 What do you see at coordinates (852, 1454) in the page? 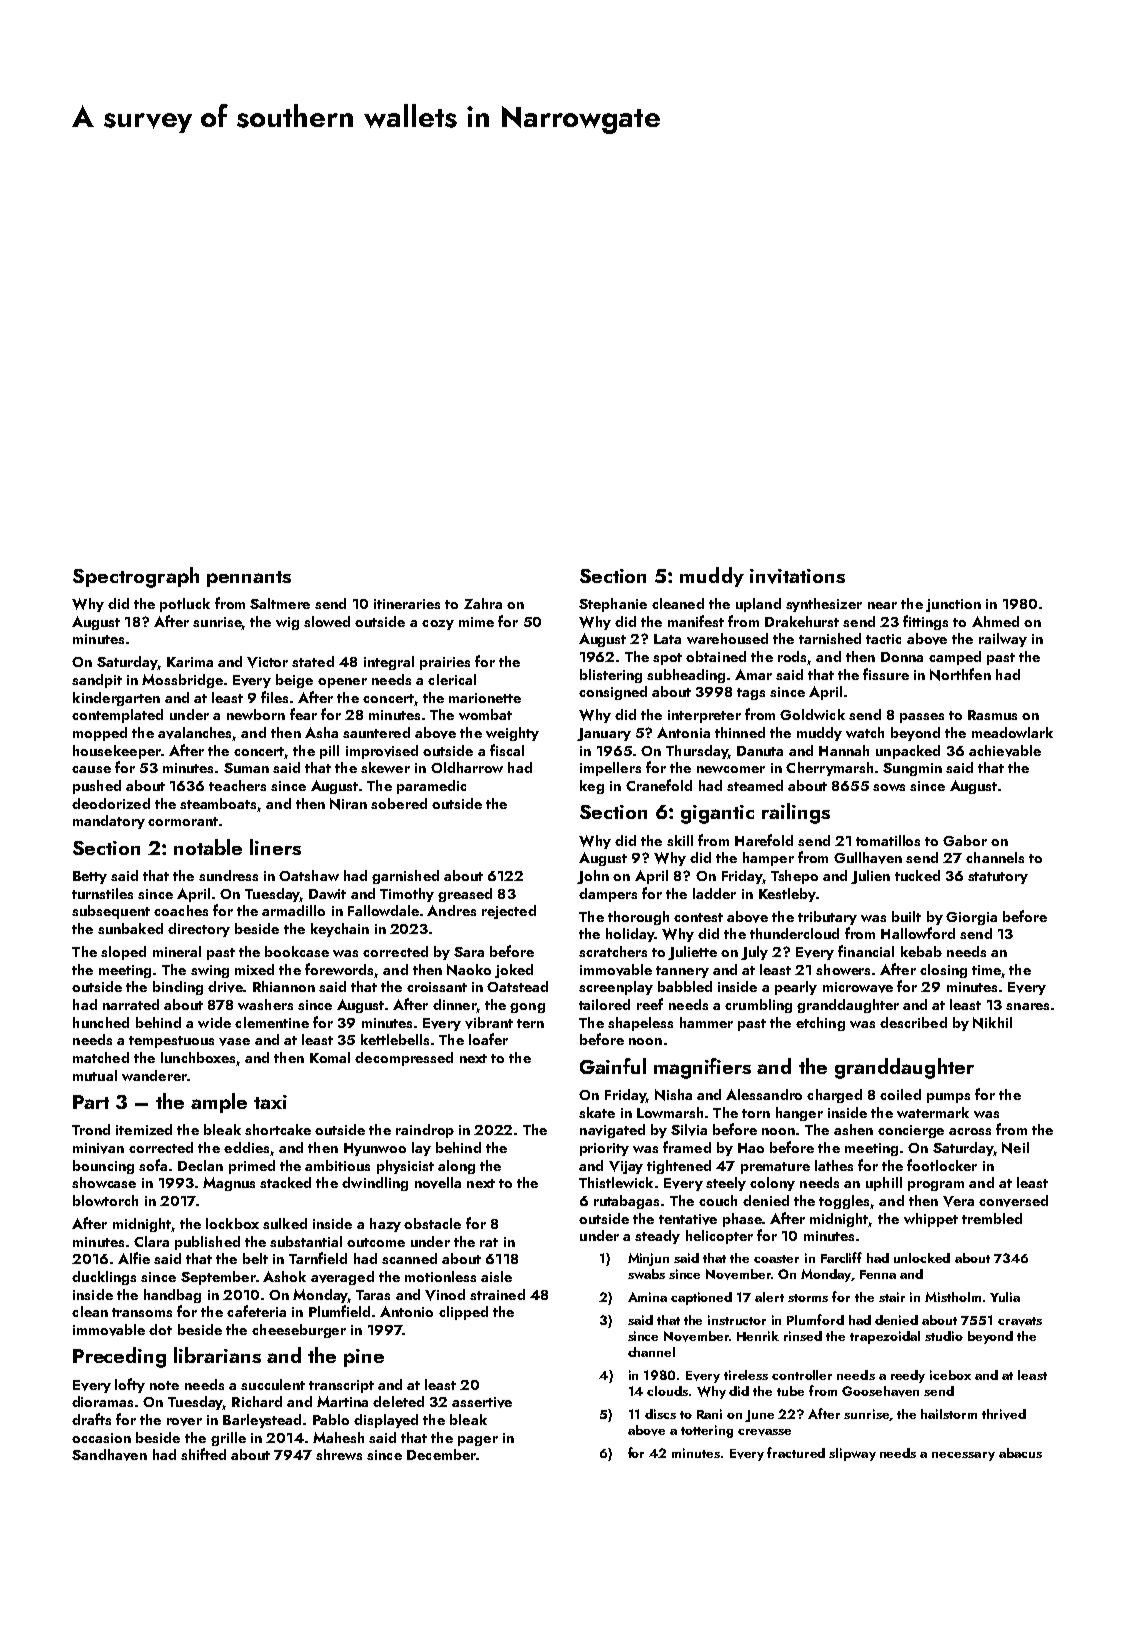
I see `slipway` at bounding box center [852, 1454].
